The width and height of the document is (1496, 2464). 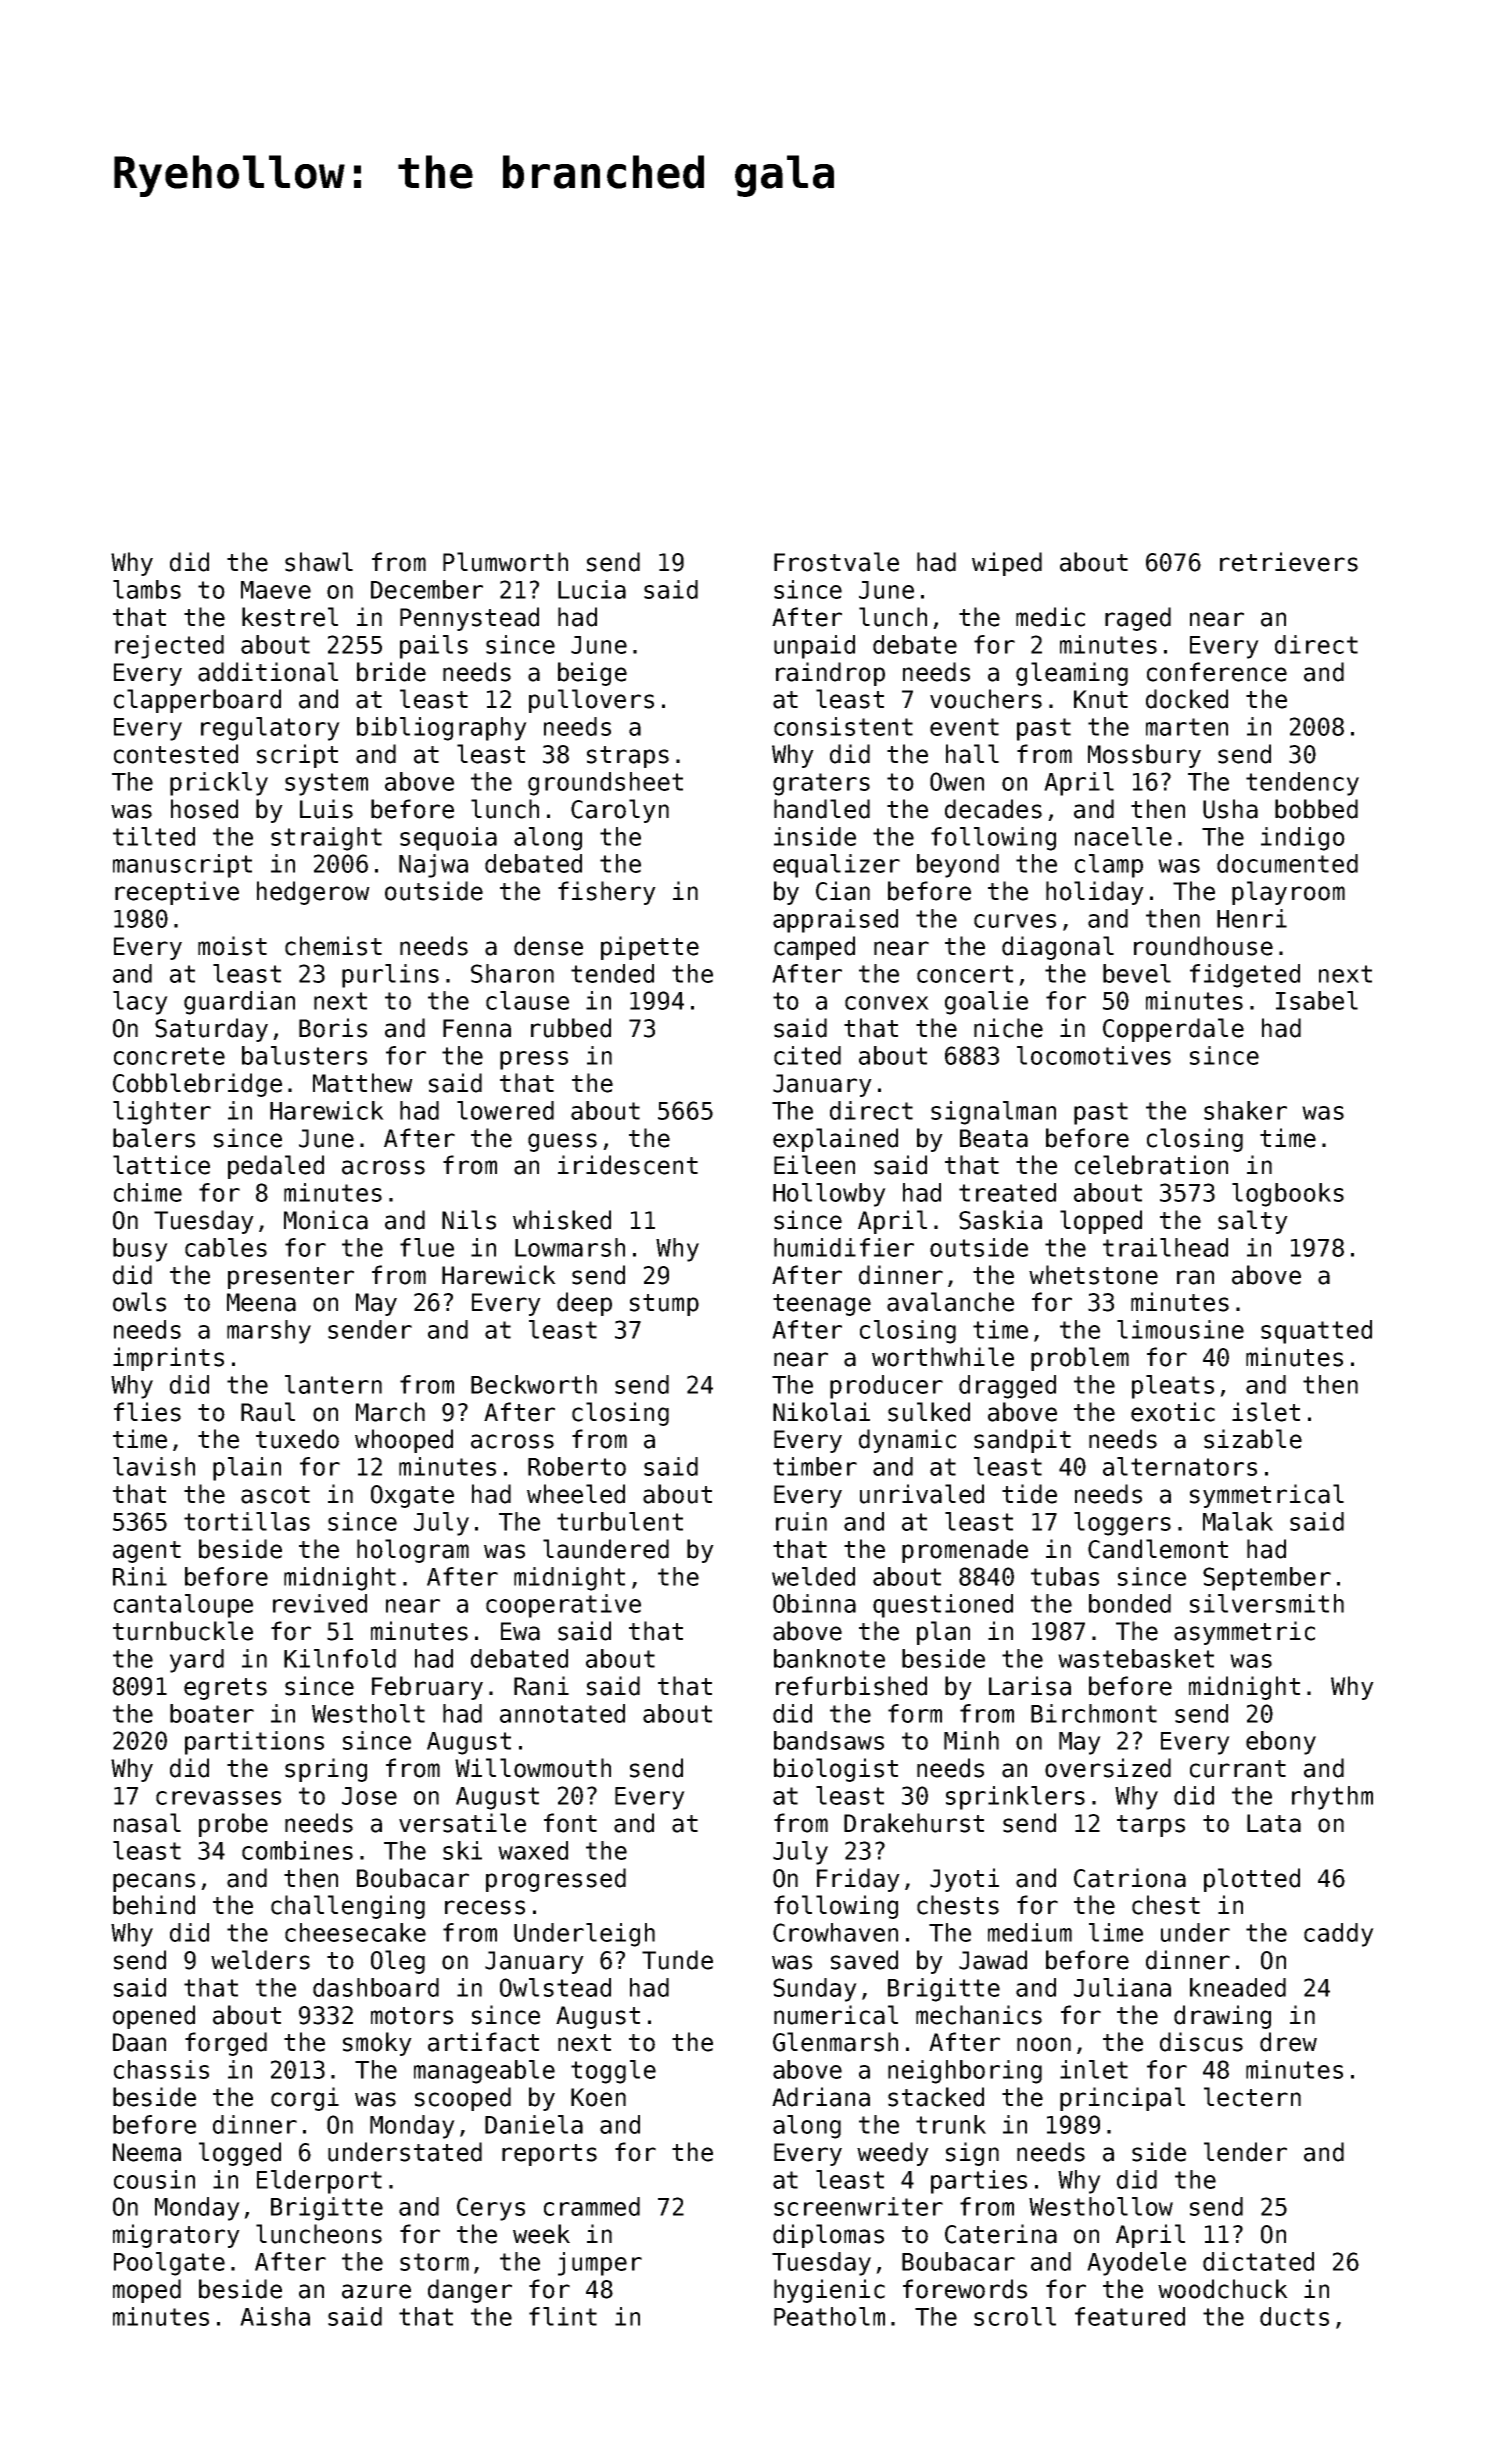 What do you see at coordinates (1288, 1195) in the document?
I see `logbooks` at bounding box center [1288, 1195].
